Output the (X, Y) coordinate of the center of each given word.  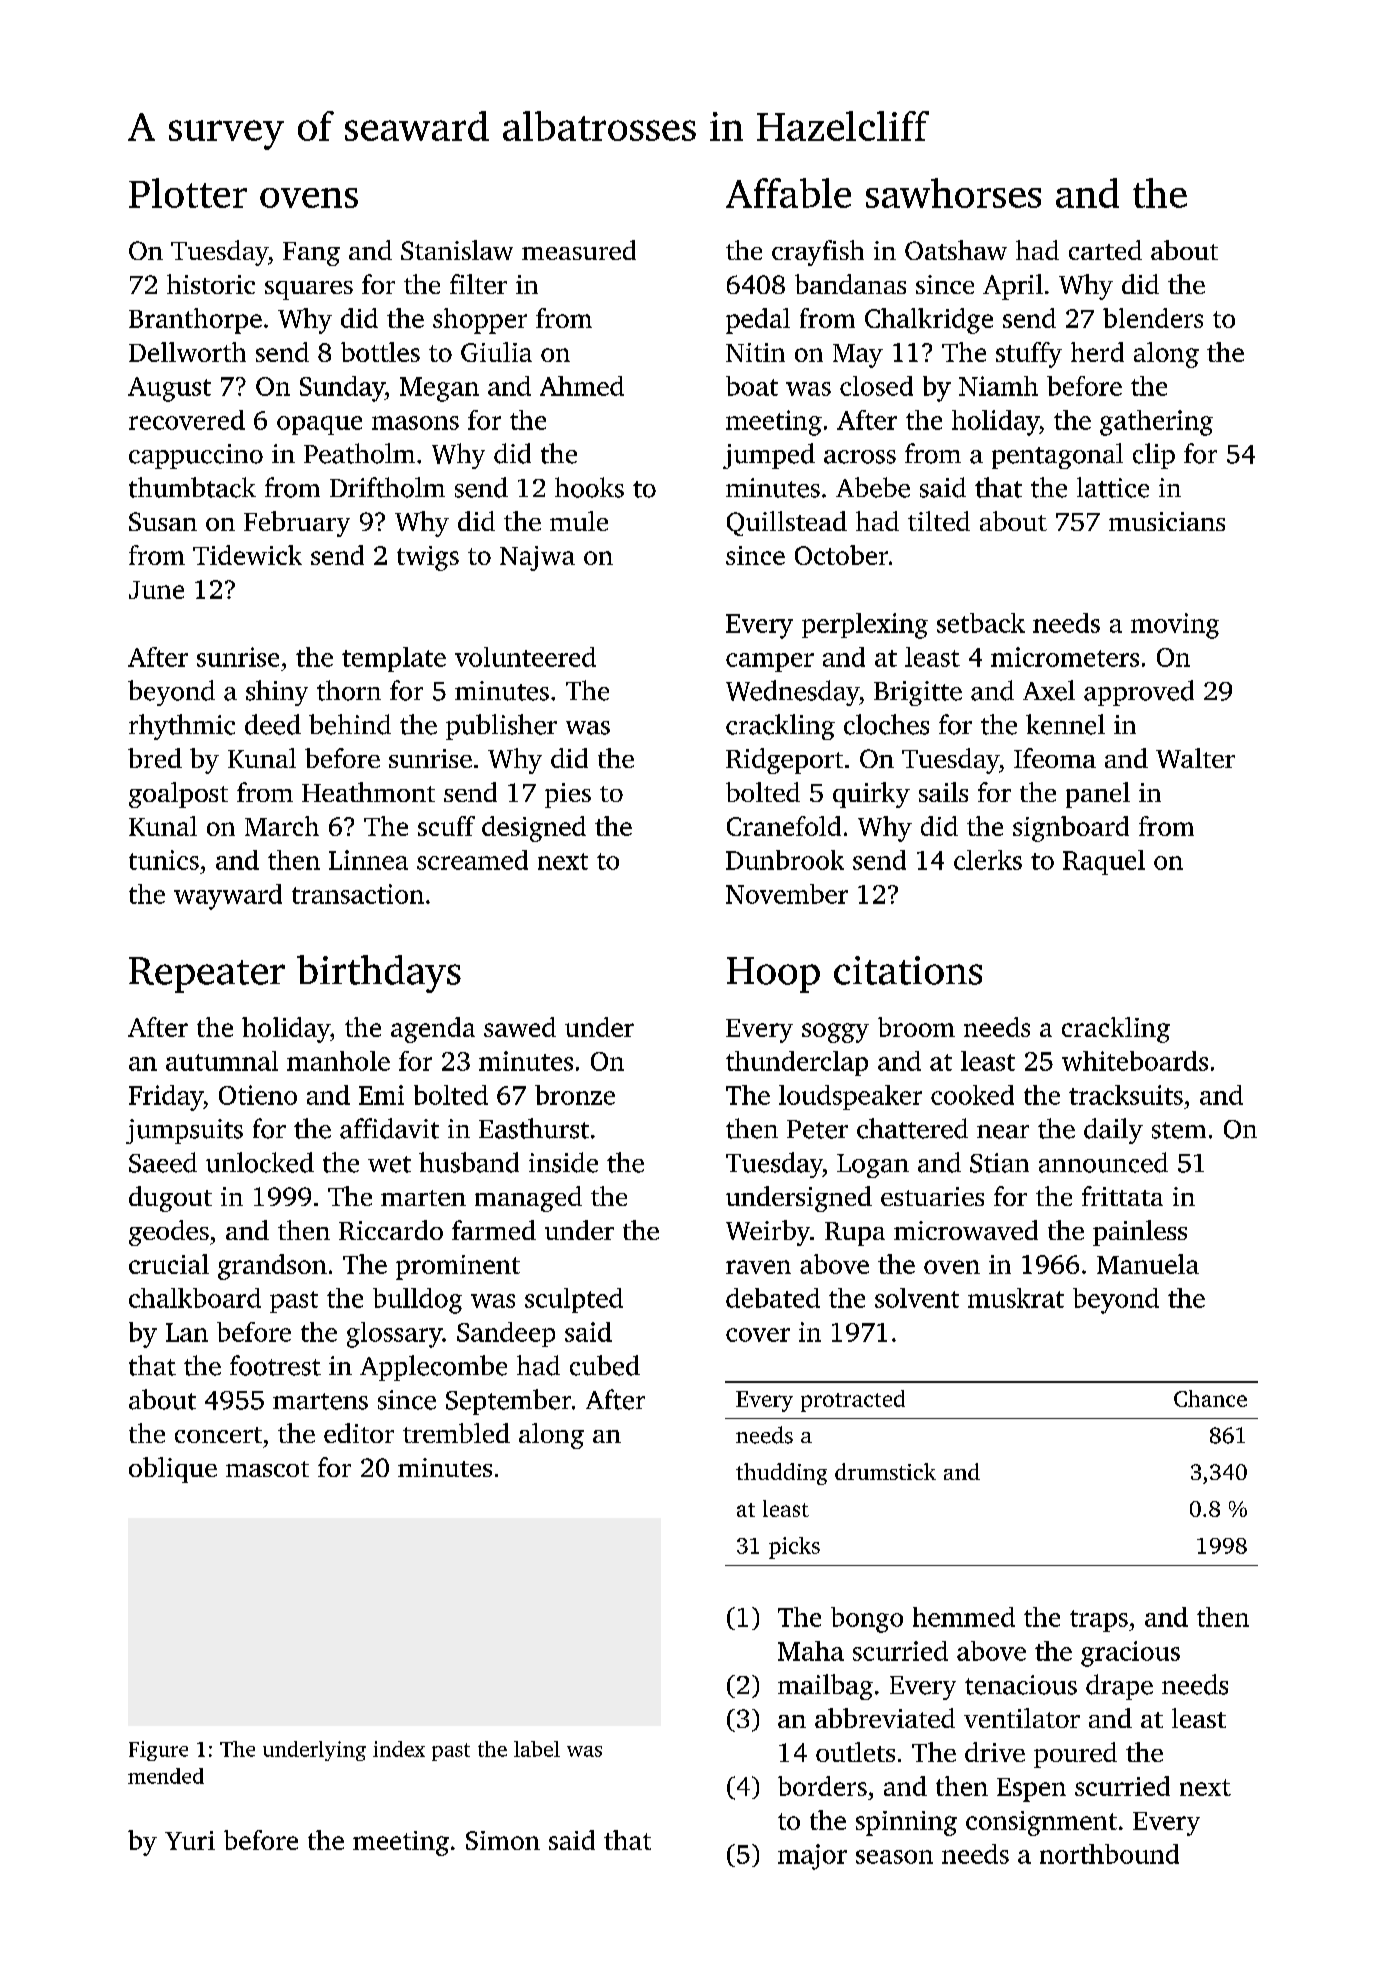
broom (916, 1027)
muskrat (1016, 1298)
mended (166, 1776)
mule (579, 521)
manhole (338, 1061)
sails (943, 792)
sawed (520, 1027)
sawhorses (953, 193)
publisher (501, 727)
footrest (275, 1365)
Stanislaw (457, 250)
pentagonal (1057, 456)
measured (579, 250)
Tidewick (247, 555)
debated (773, 1298)
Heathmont (368, 792)
